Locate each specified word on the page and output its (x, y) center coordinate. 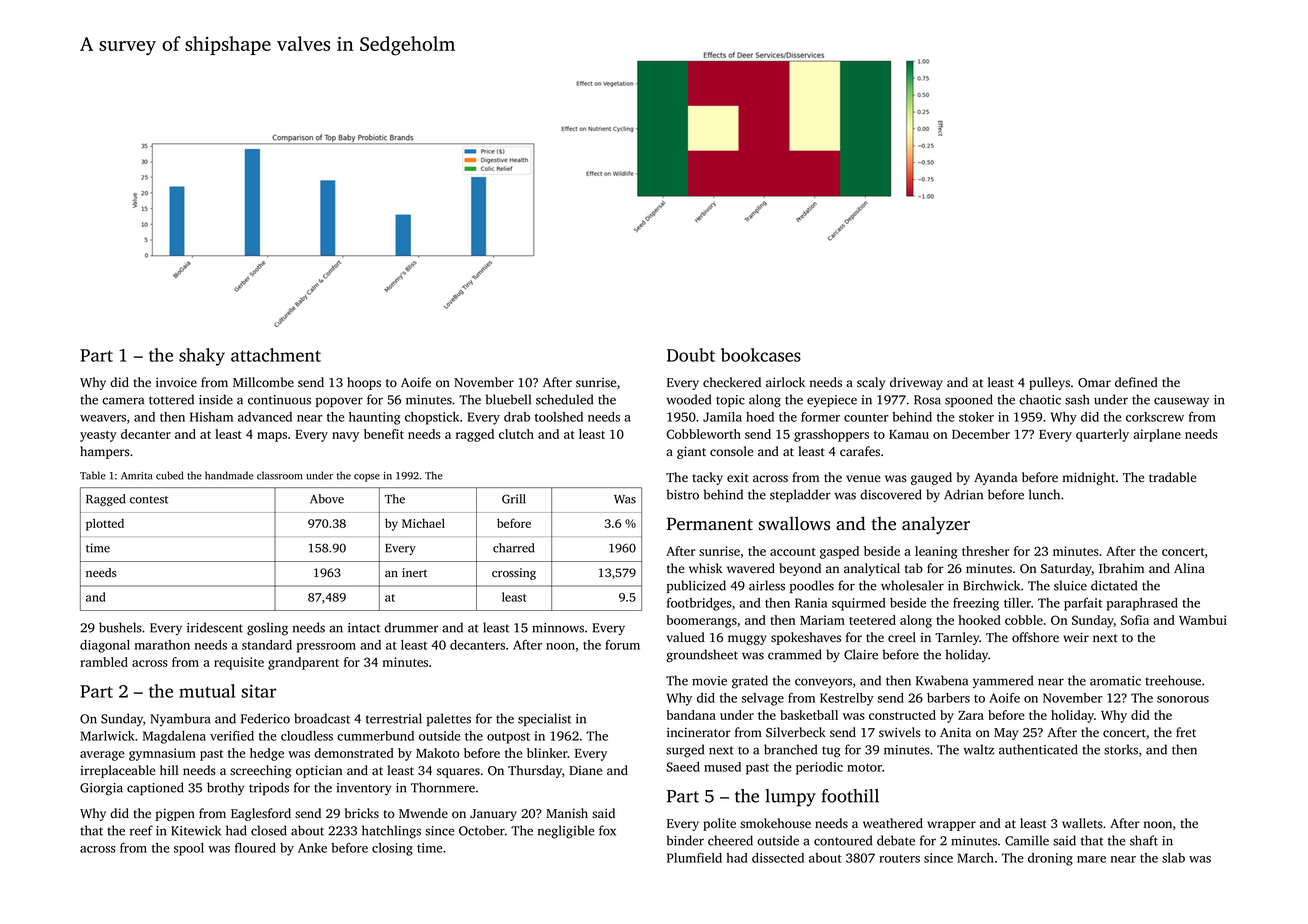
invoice (176, 382)
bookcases (761, 355)
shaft (1144, 840)
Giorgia (101, 789)
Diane (585, 770)
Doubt (691, 355)
